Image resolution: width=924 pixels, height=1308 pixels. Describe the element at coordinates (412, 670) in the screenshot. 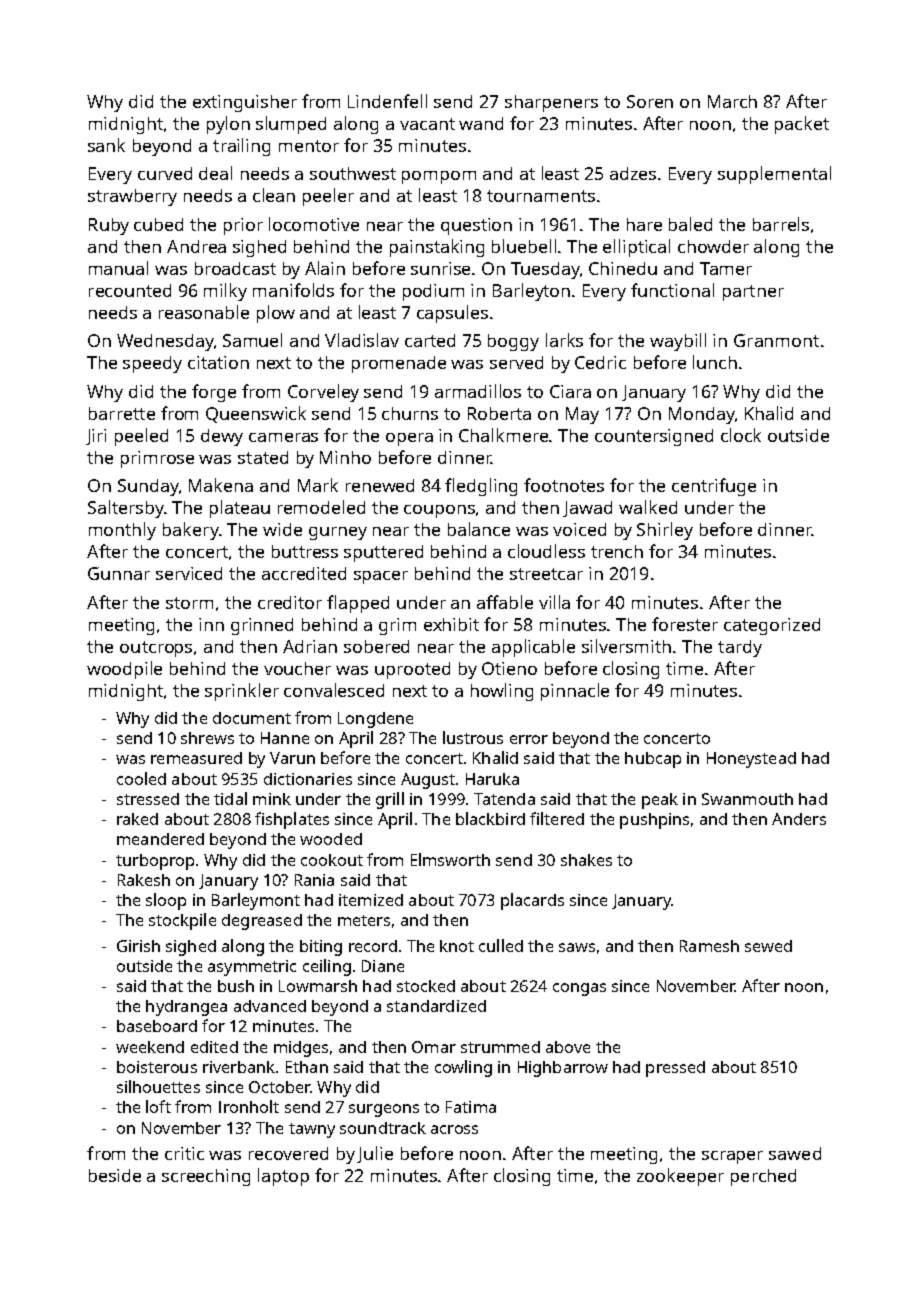

I see `uprooted` at that location.
